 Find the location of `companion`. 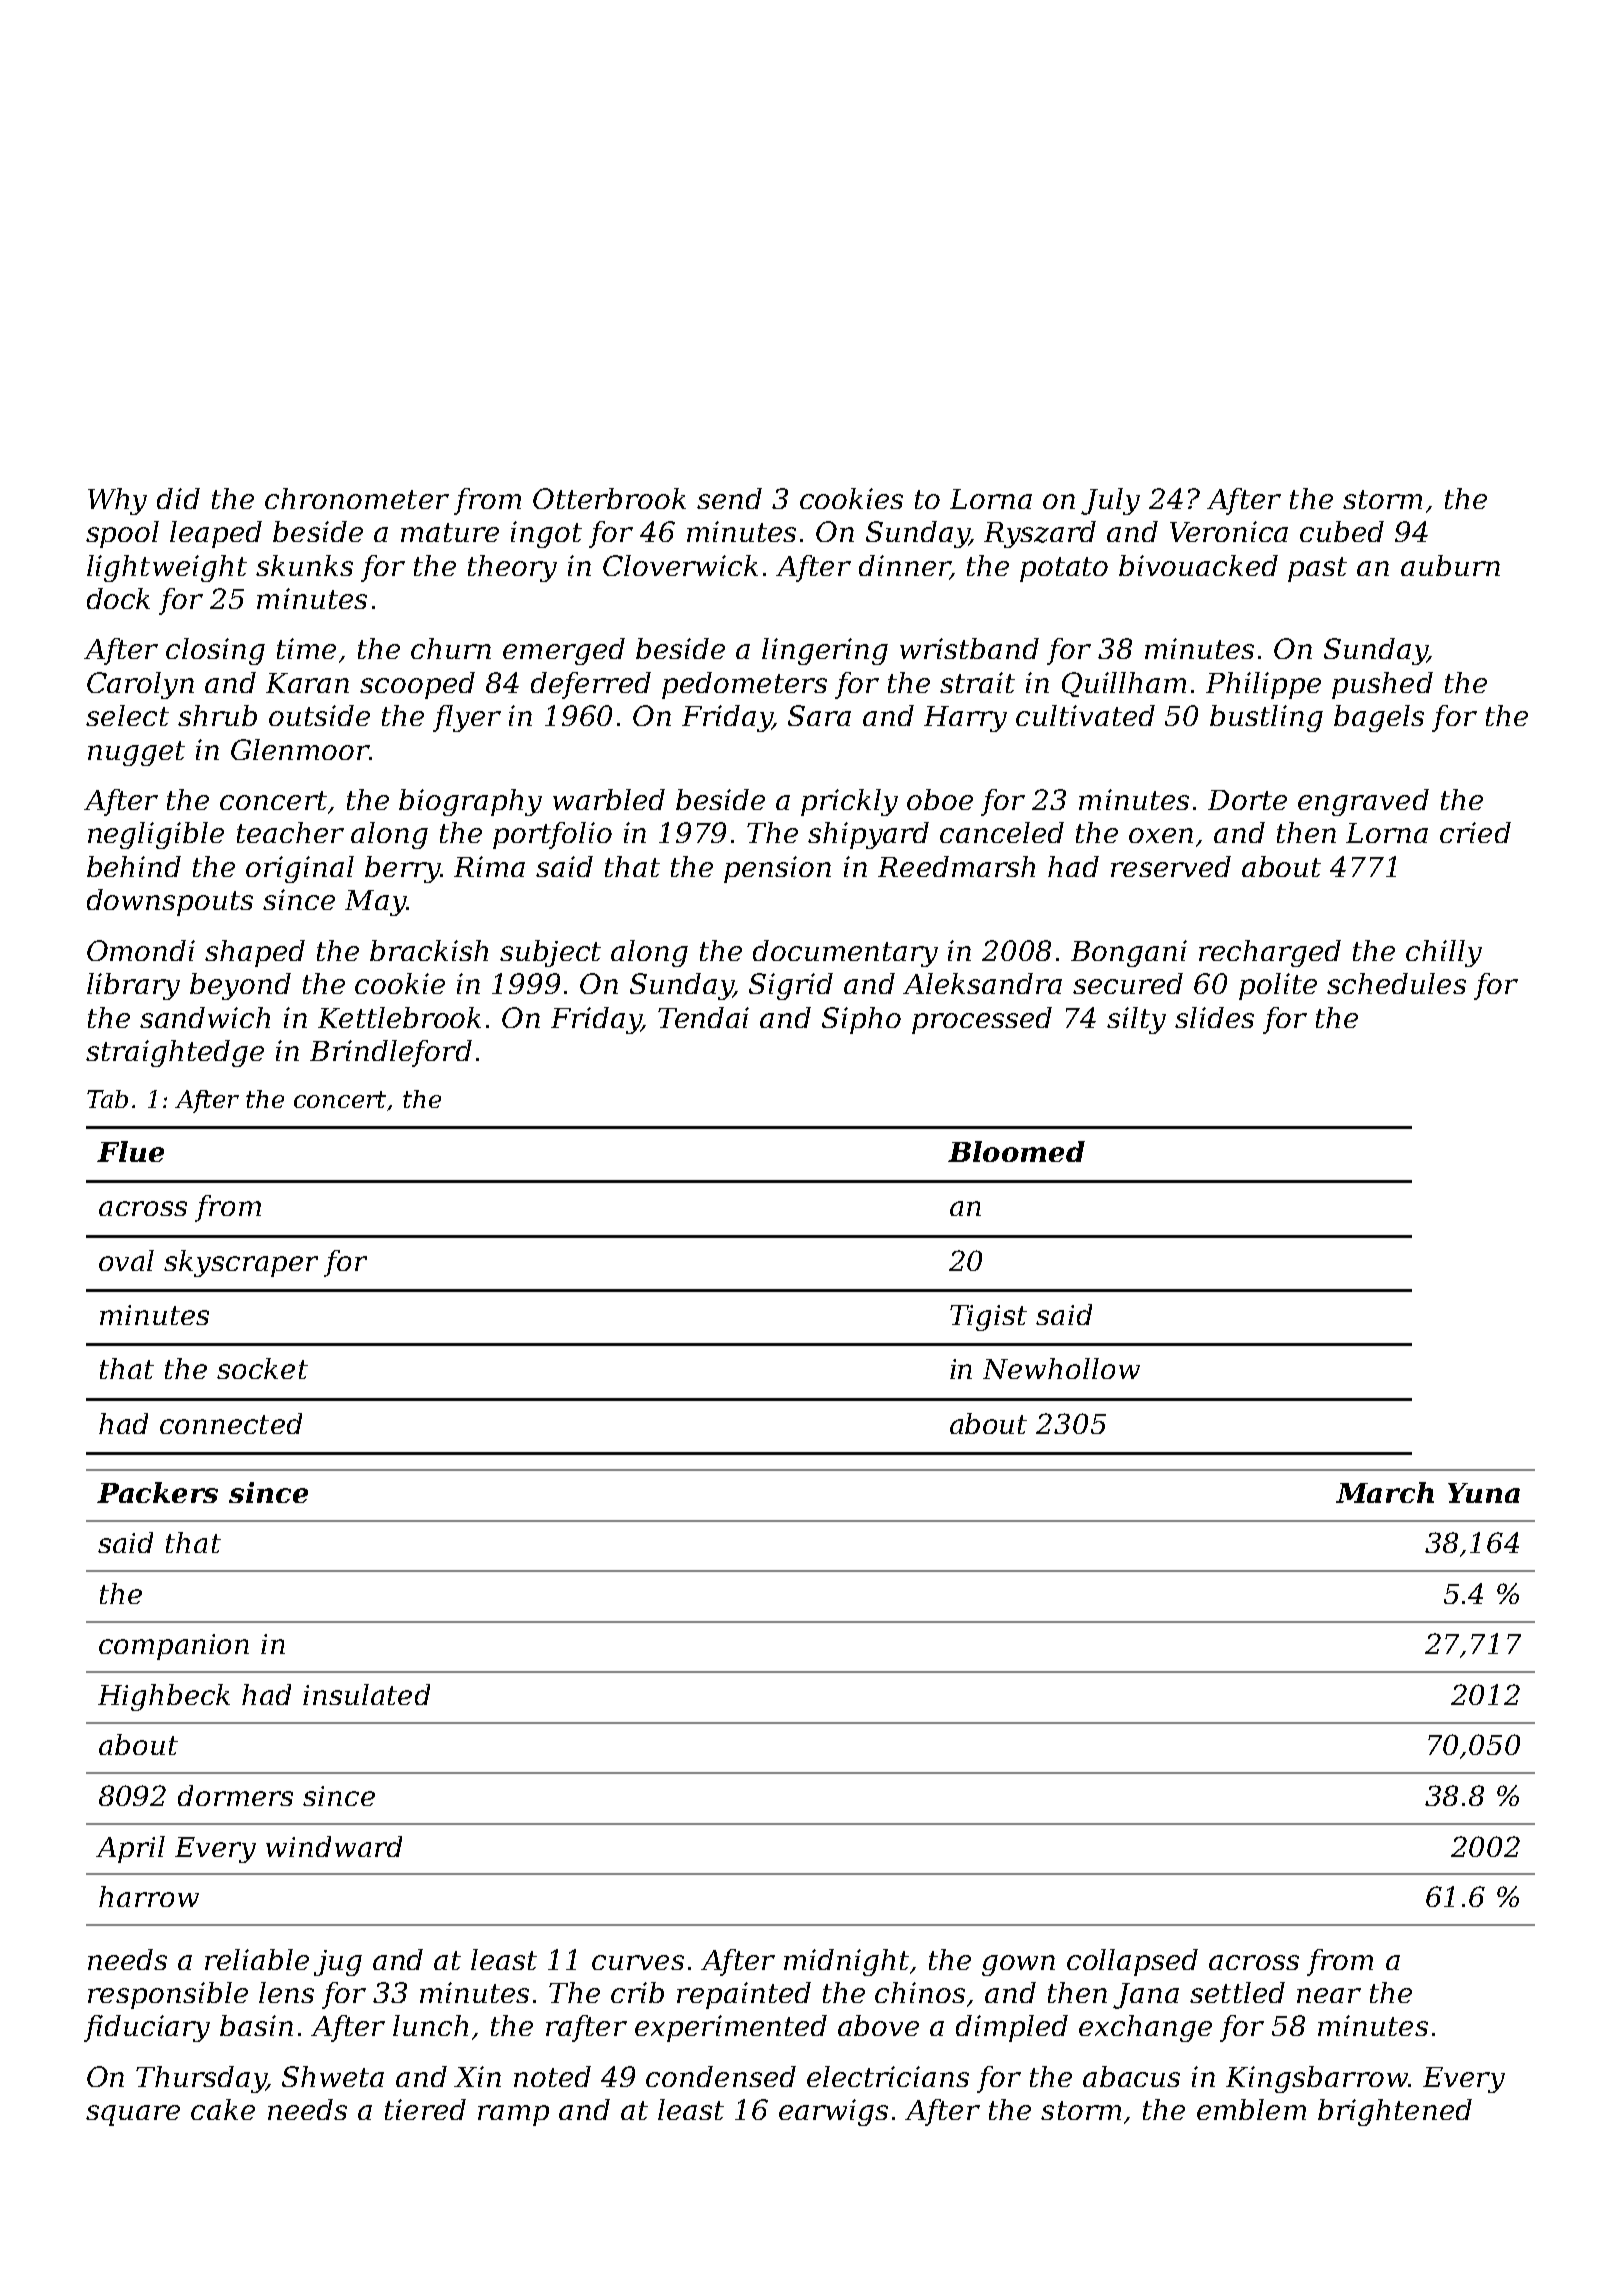

companion is located at coordinates (174, 1647).
